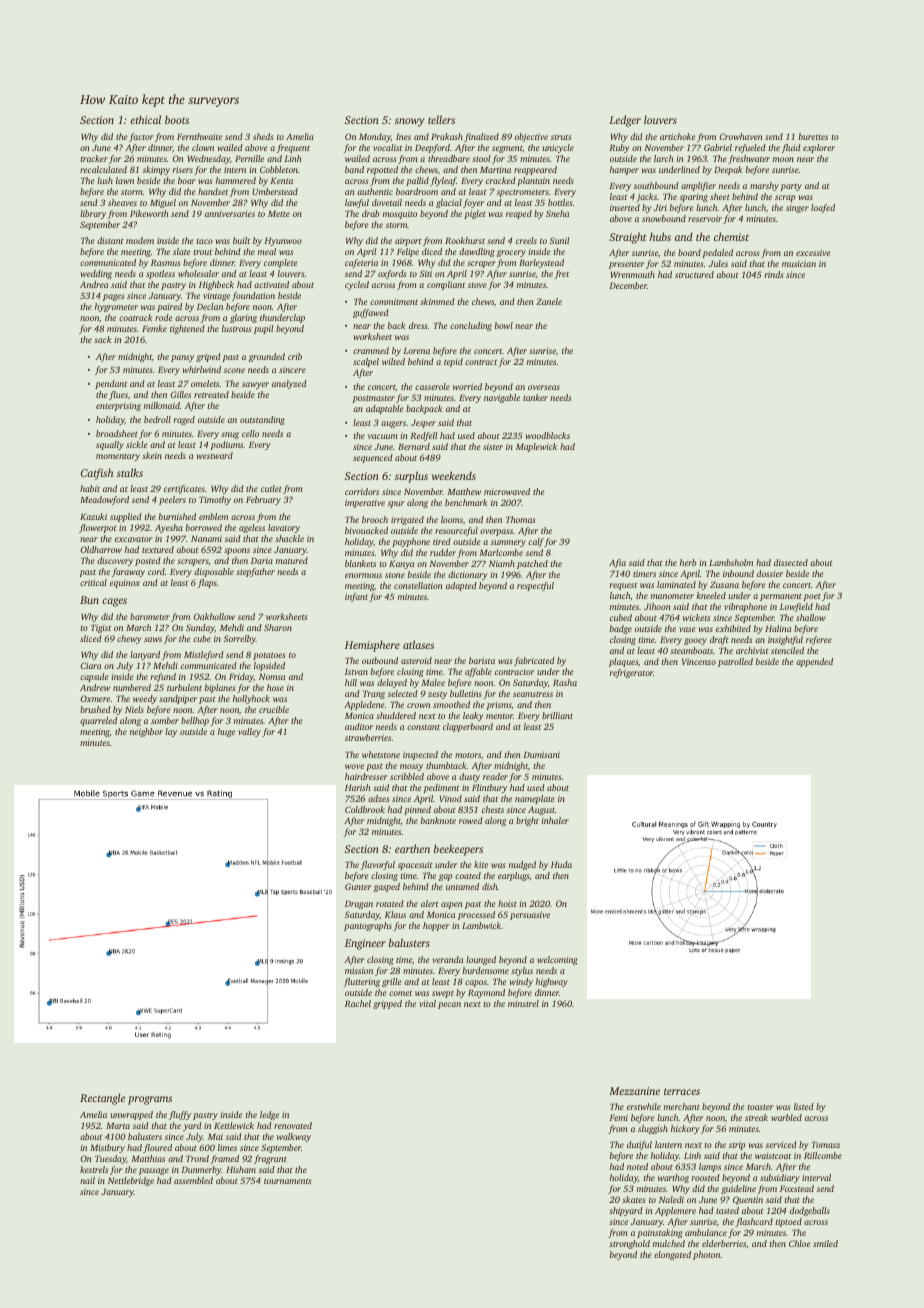 This screenshot has width=924, height=1308. Describe the element at coordinates (279, 213) in the screenshot. I see `Mette` at that location.
